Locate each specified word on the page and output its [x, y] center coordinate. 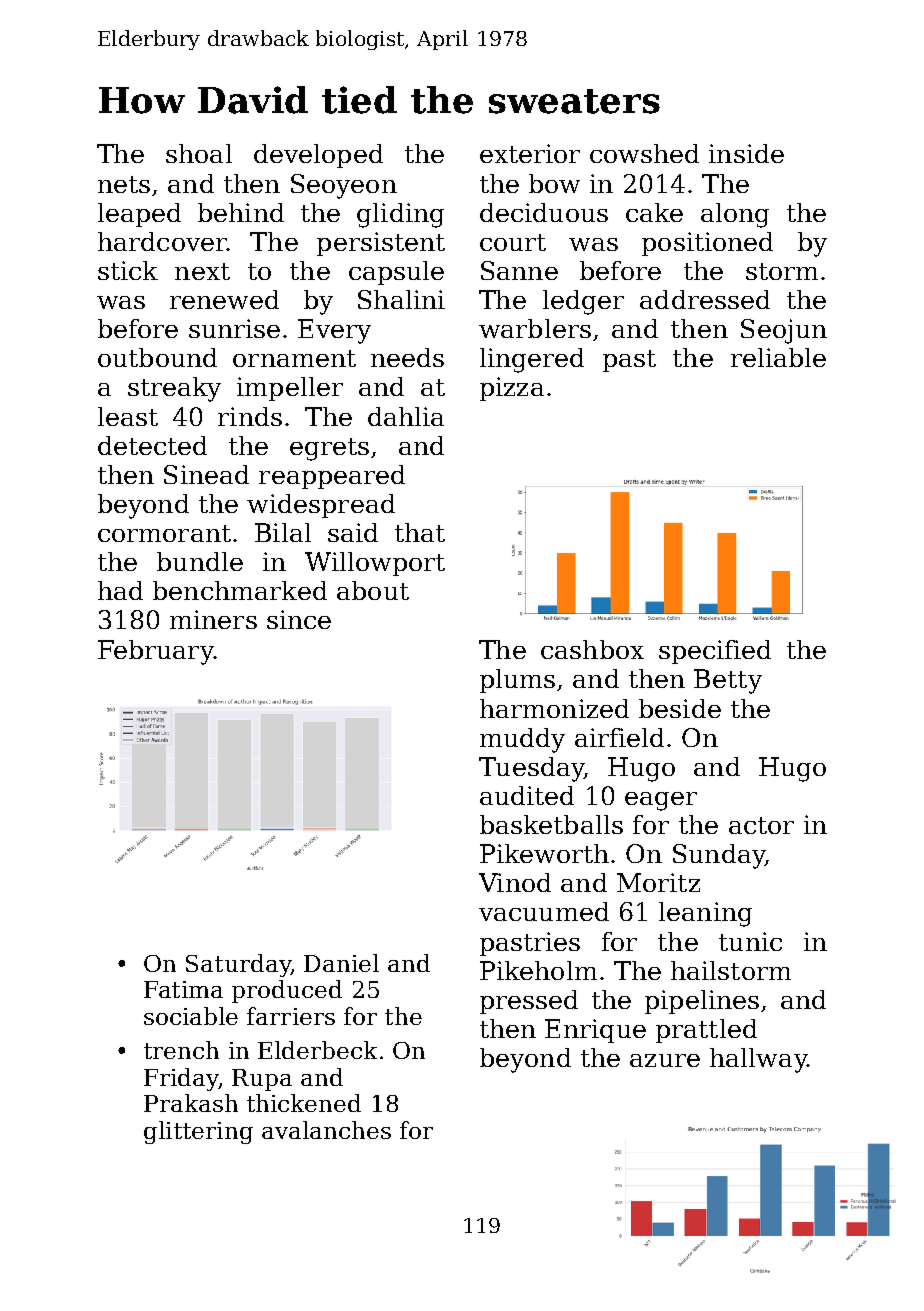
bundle [200, 561]
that [420, 532]
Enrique [595, 1031]
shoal [199, 153]
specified [715, 652]
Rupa [262, 1080]
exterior [530, 153]
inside [746, 153]
